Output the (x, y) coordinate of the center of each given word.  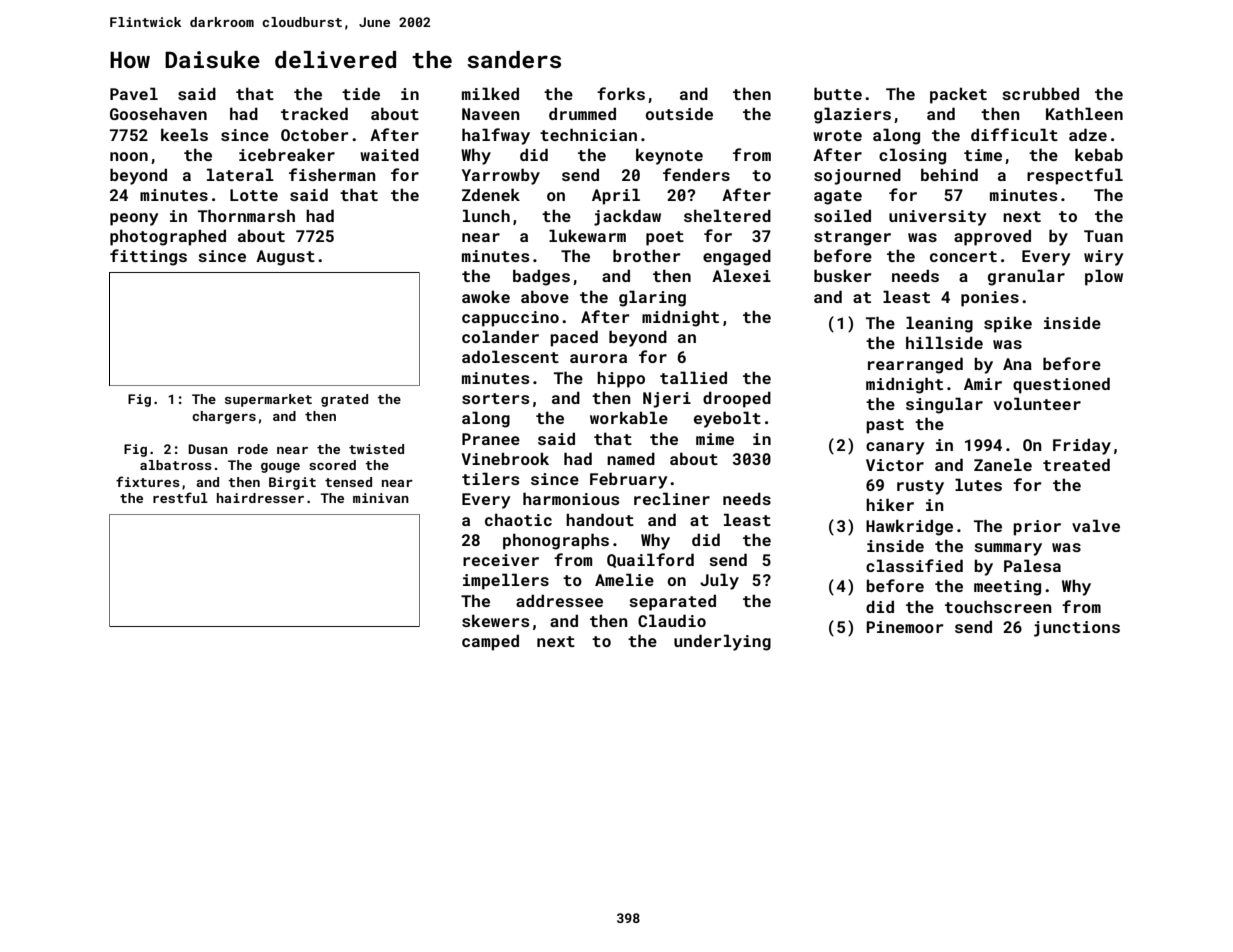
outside (679, 113)
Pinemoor (905, 627)
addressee (559, 600)
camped (490, 642)
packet (958, 95)
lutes (978, 484)
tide (361, 93)
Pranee (491, 439)
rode (253, 449)
